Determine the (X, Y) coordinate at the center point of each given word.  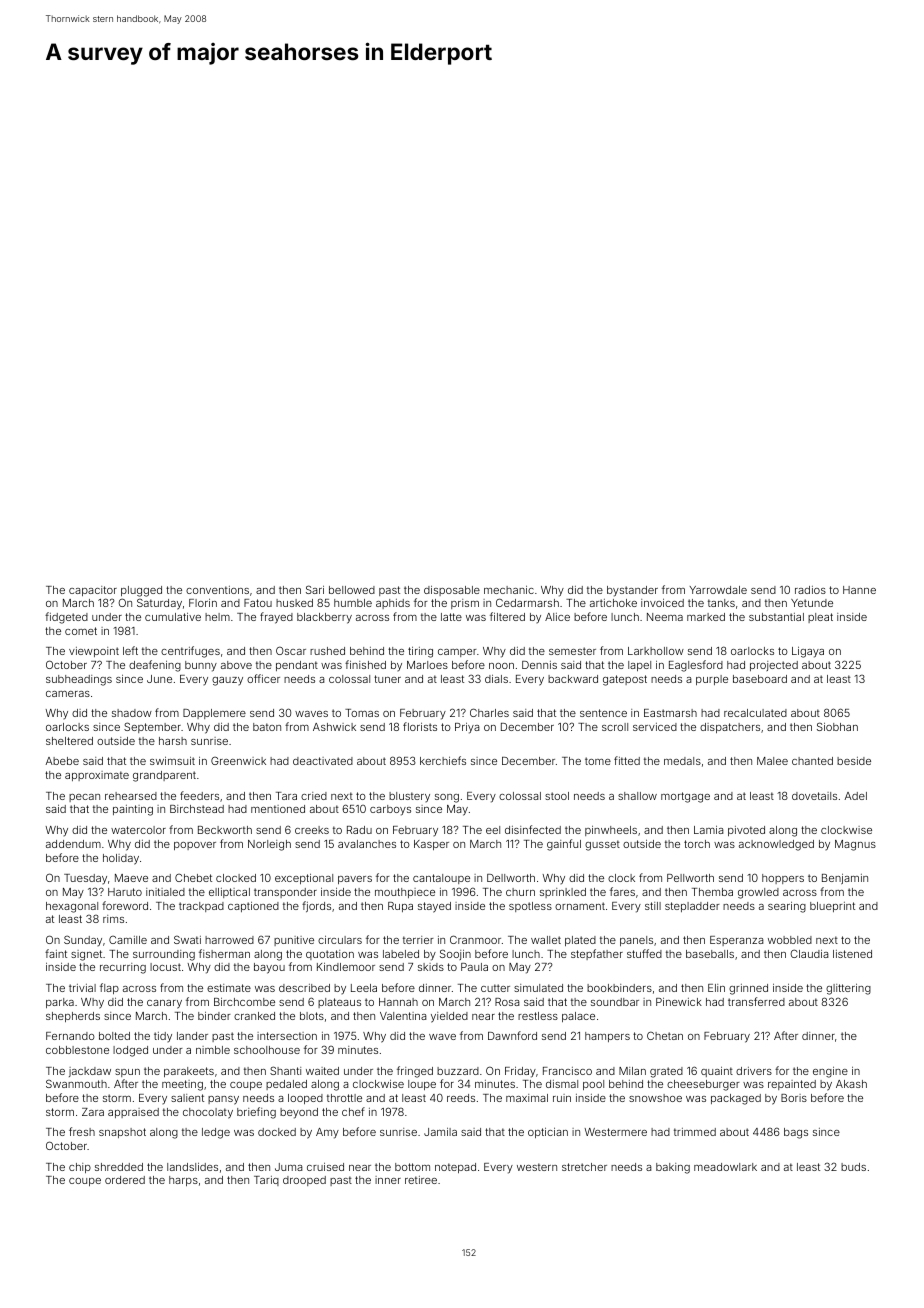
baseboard (760, 679)
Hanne (859, 590)
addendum (73, 844)
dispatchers (730, 728)
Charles (489, 712)
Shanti (285, 1070)
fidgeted (66, 618)
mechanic (509, 590)
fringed (415, 1072)
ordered (125, 1180)
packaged (736, 1099)
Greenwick (238, 761)
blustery (409, 797)
